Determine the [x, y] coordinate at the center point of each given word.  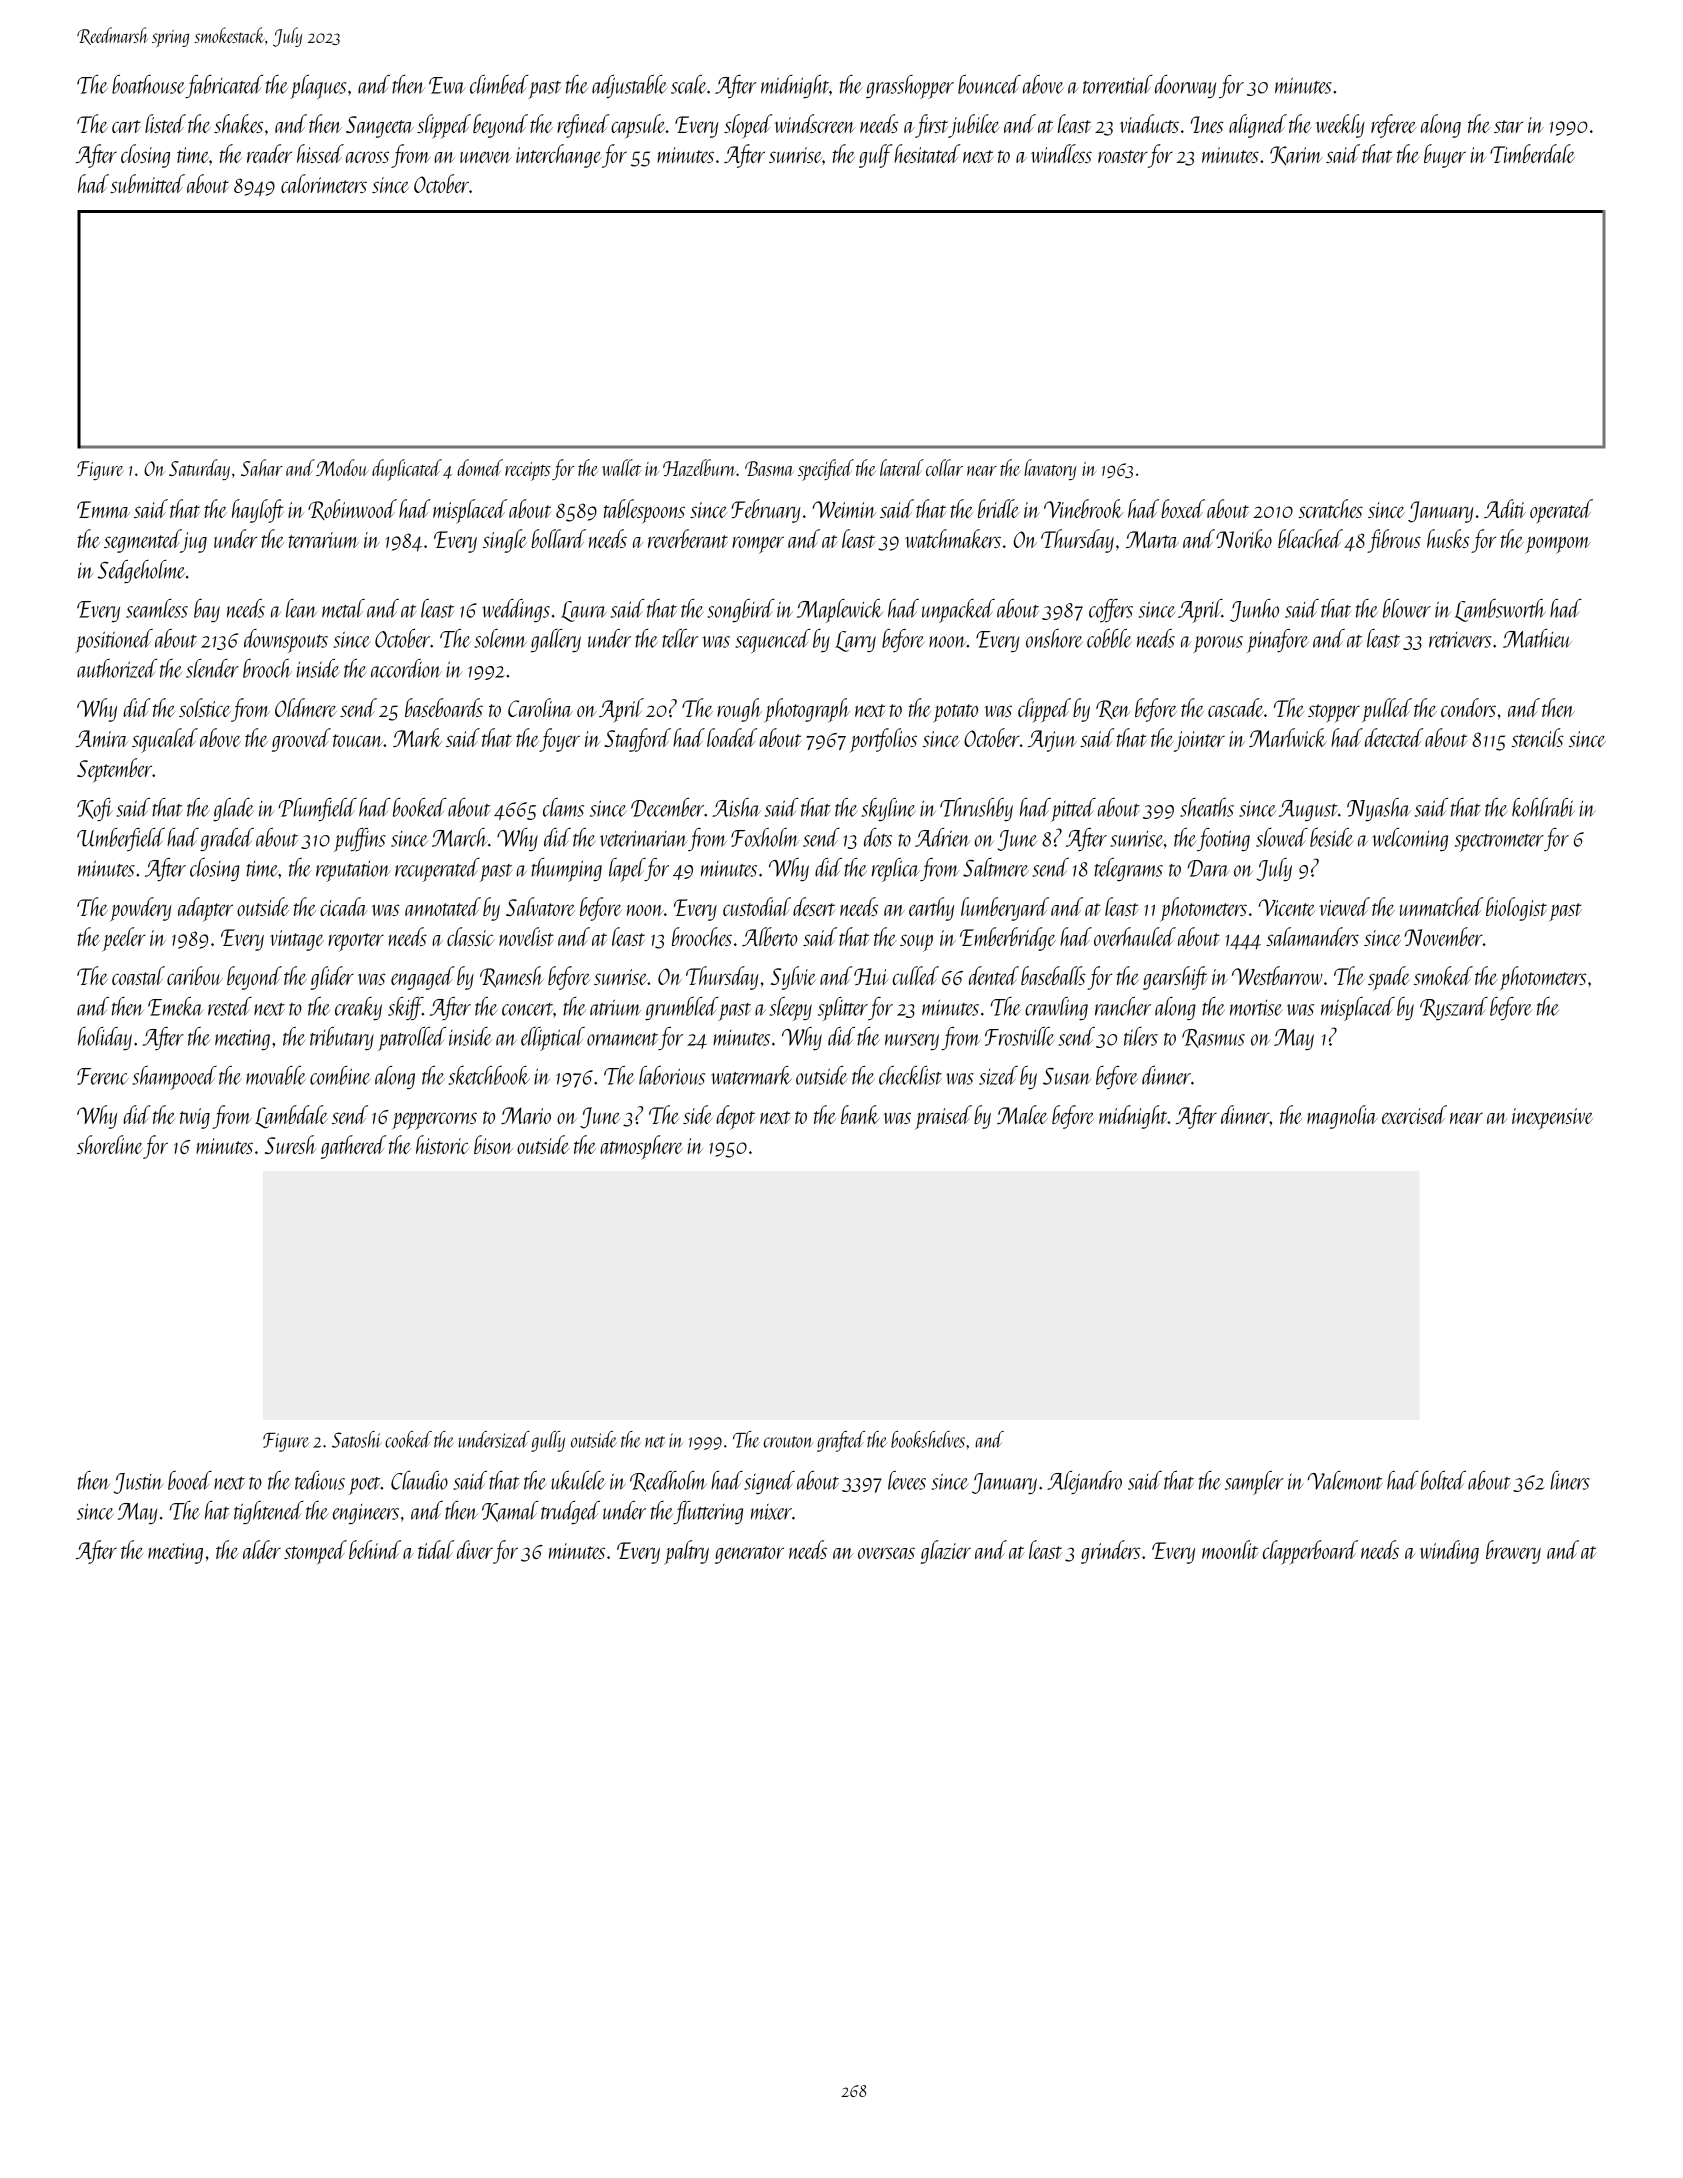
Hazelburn [699, 467]
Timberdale [1532, 153]
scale [689, 84]
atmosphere [641, 1147]
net [655, 1442]
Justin [138, 1483]
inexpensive [1552, 1119]
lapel [627, 870]
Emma [103, 509]
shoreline [110, 1144]
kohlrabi [1543, 807]
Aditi [1505, 508]
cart [126, 126]
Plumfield [317, 809]
